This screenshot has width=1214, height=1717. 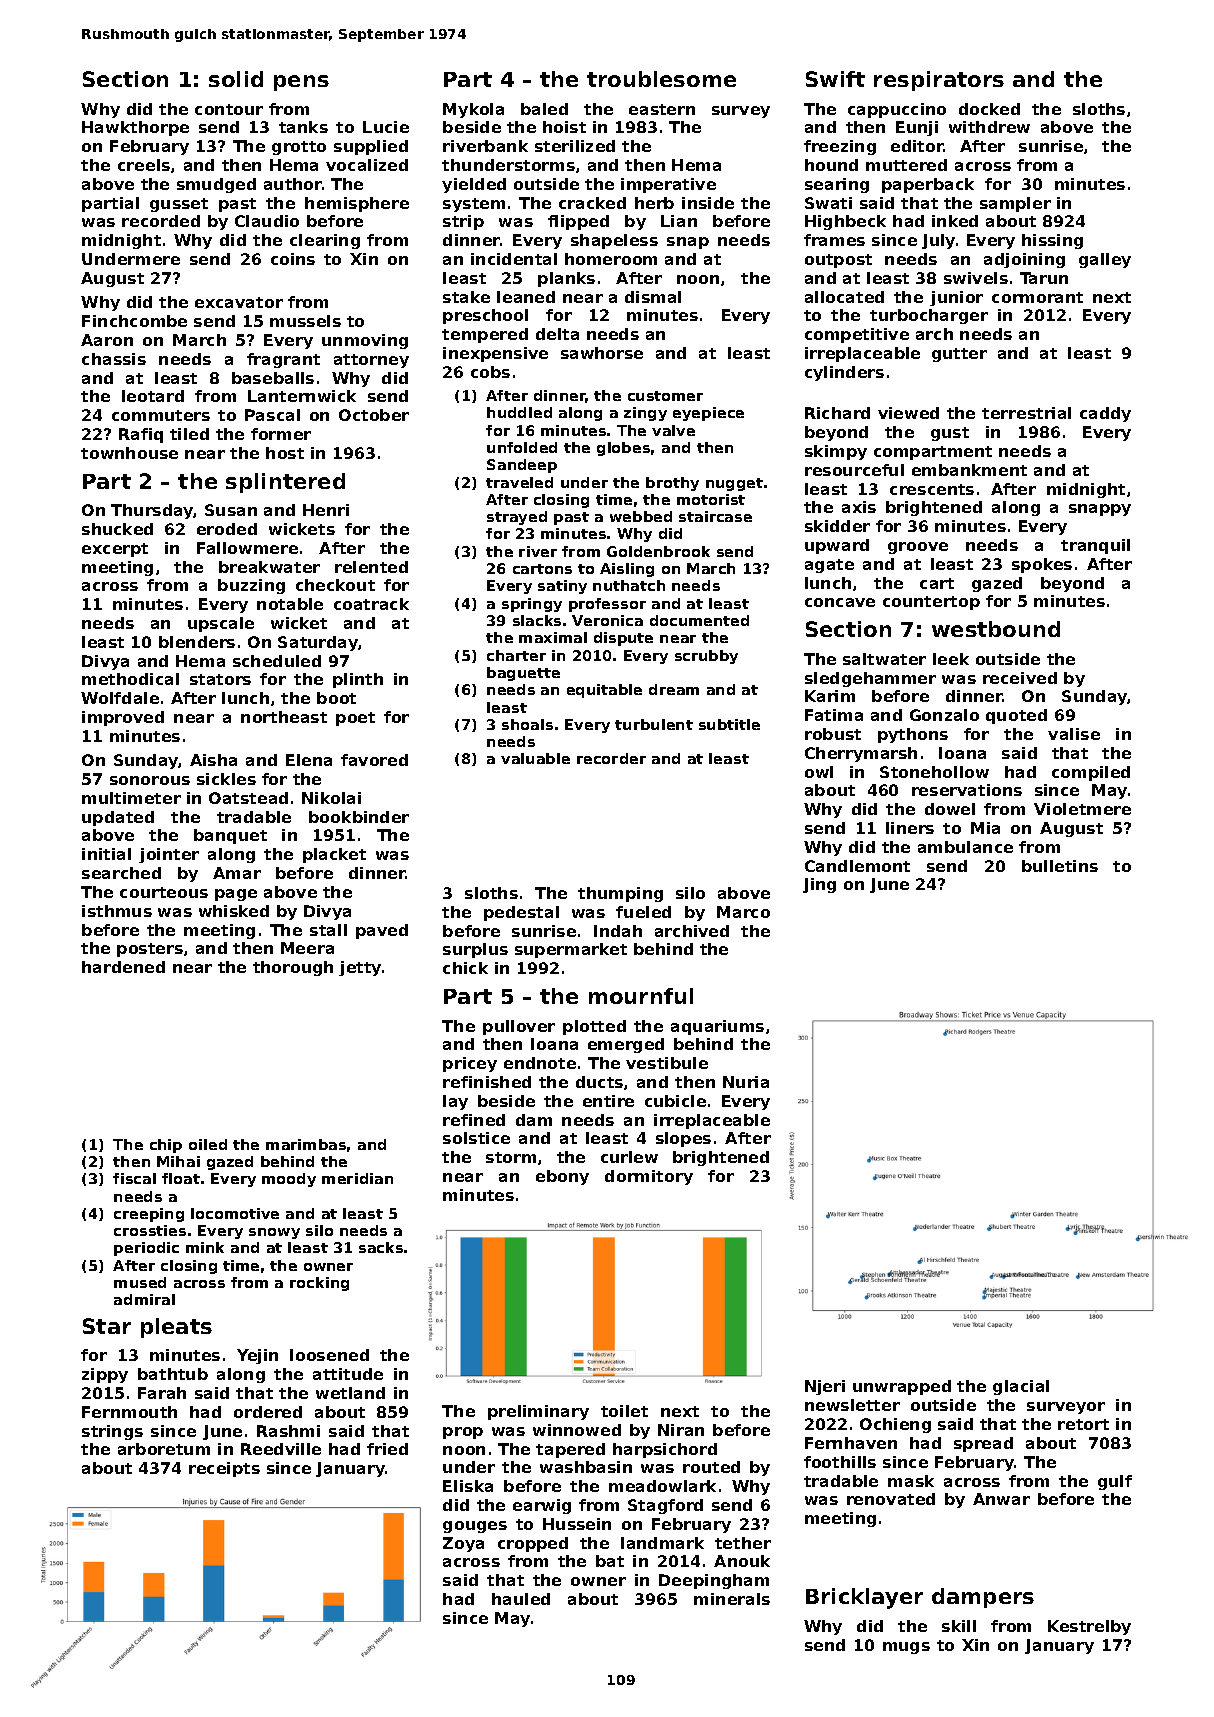 I want to click on saltwater, so click(x=884, y=659).
